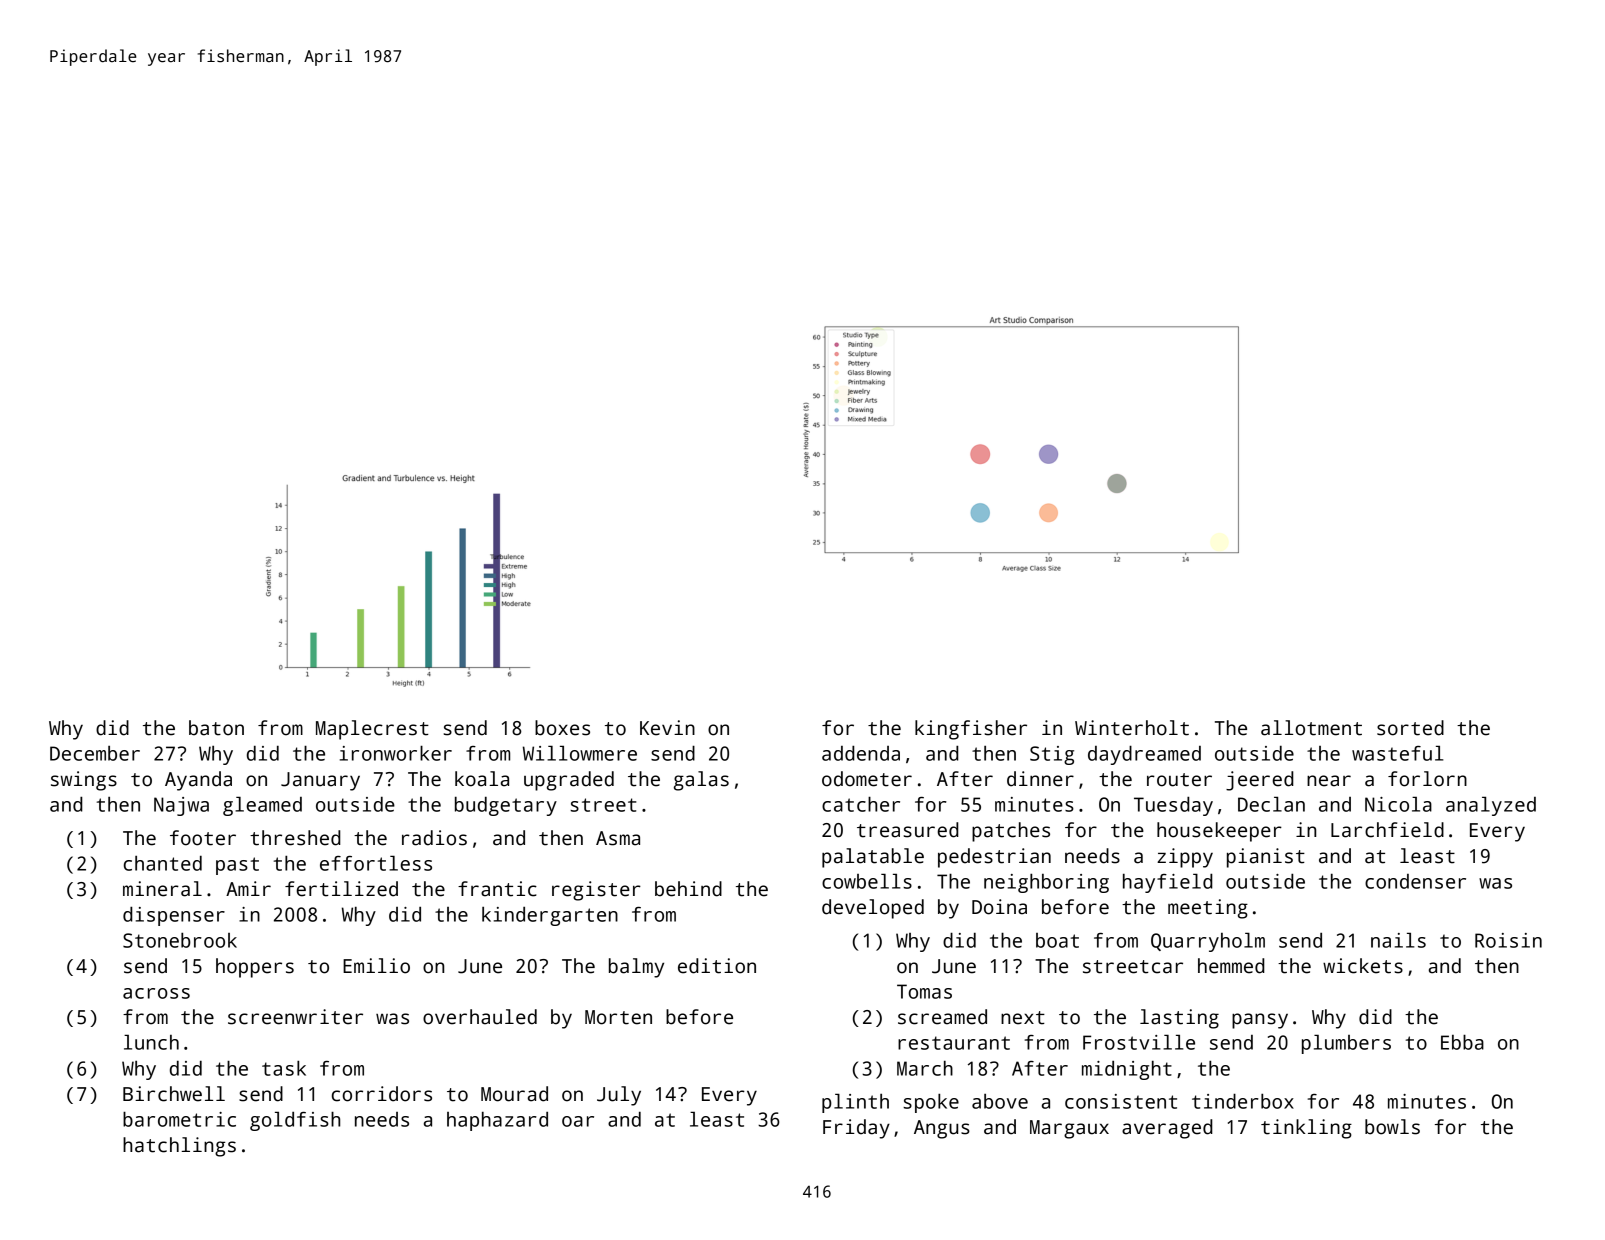 This image has height=1240, width=1605. What do you see at coordinates (667, 728) in the image?
I see `Kevin` at bounding box center [667, 728].
